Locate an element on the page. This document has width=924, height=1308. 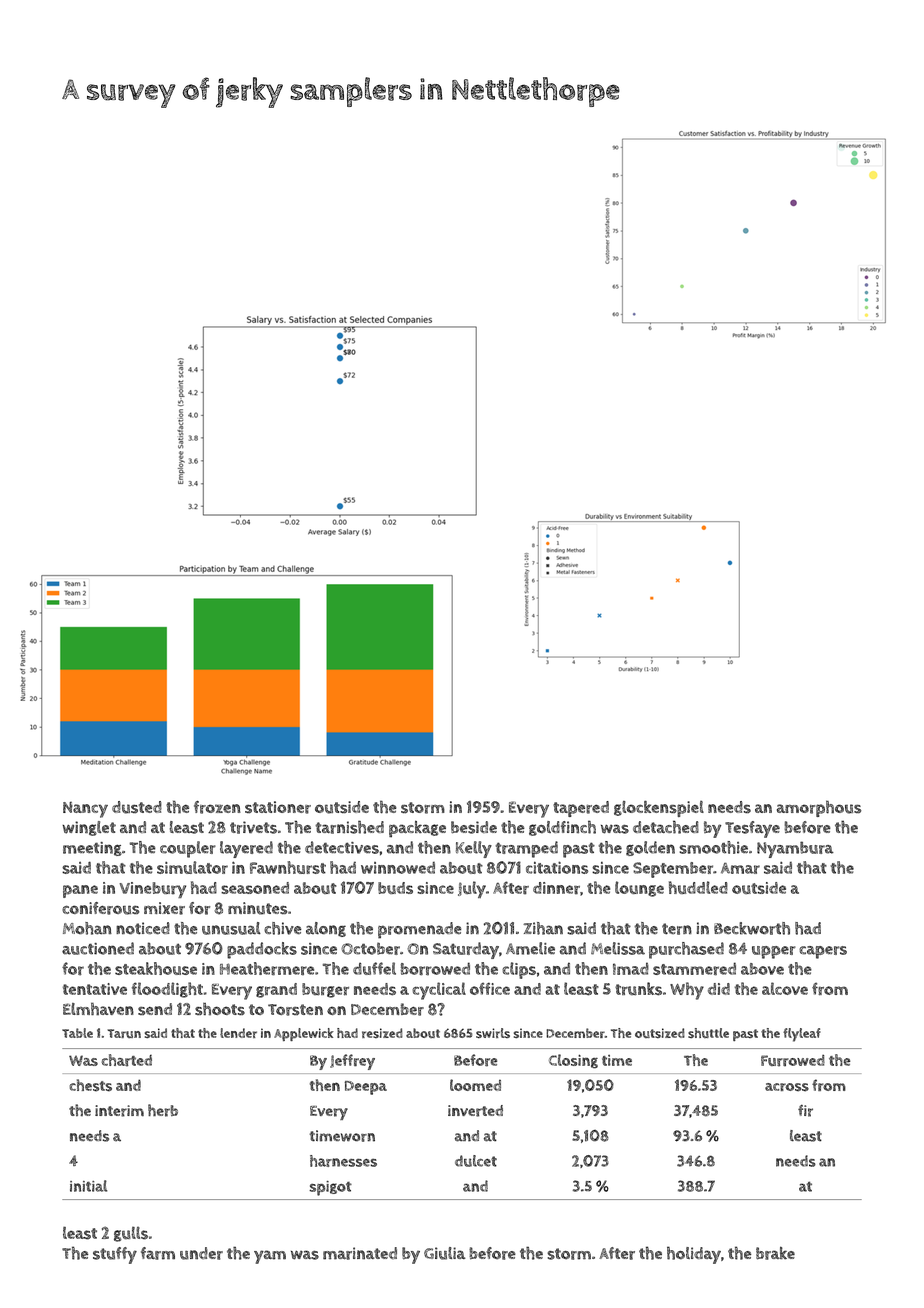
harnesses is located at coordinates (343, 1161).
